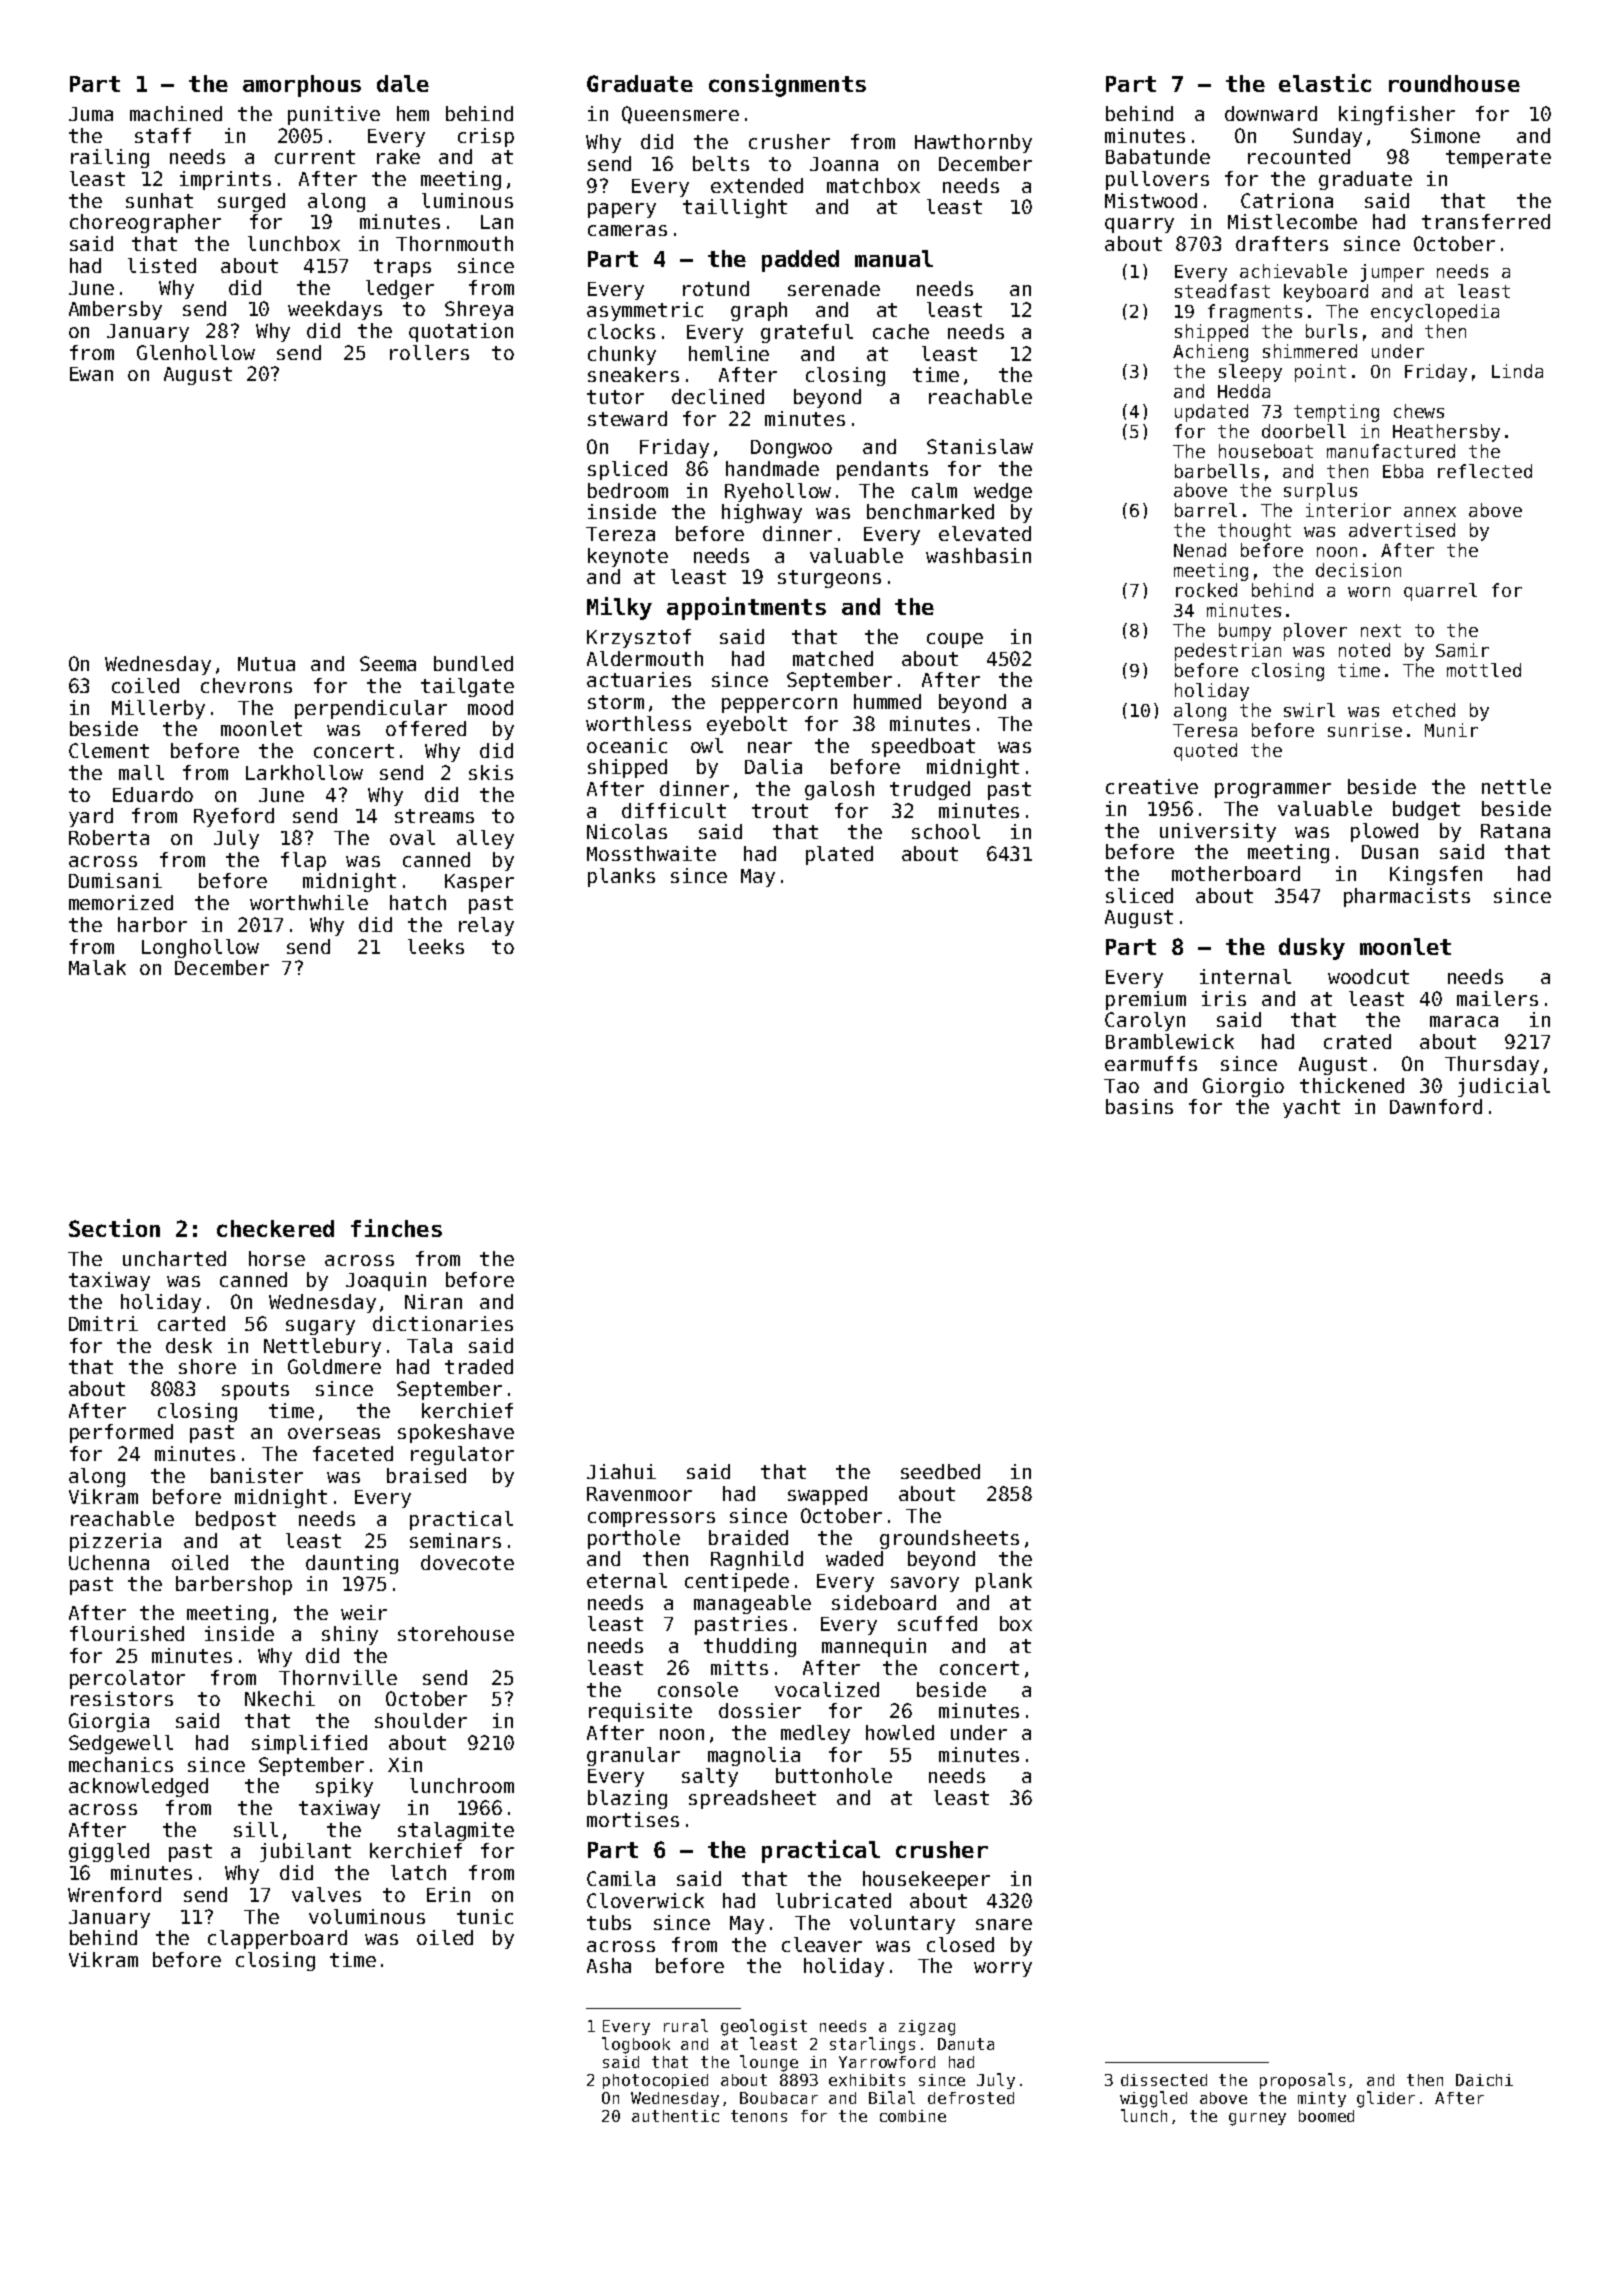 The image size is (1620, 2292). Describe the element at coordinates (109, 1562) in the page. I see `Uchenna` at that location.
